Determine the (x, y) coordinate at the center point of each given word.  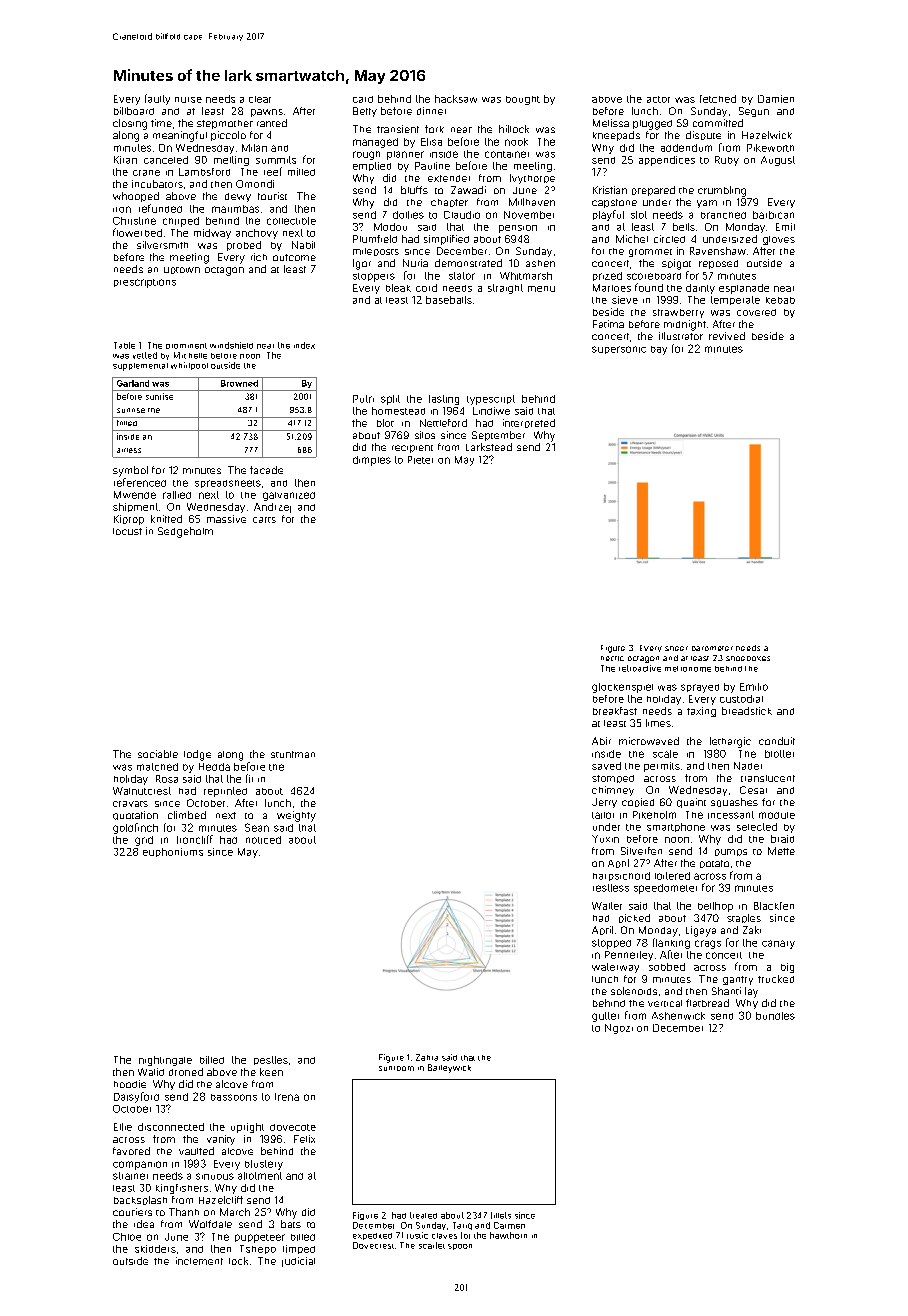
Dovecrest (373, 1245)
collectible (291, 221)
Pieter (420, 460)
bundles (775, 1016)
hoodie (130, 1084)
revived (727, 336)
